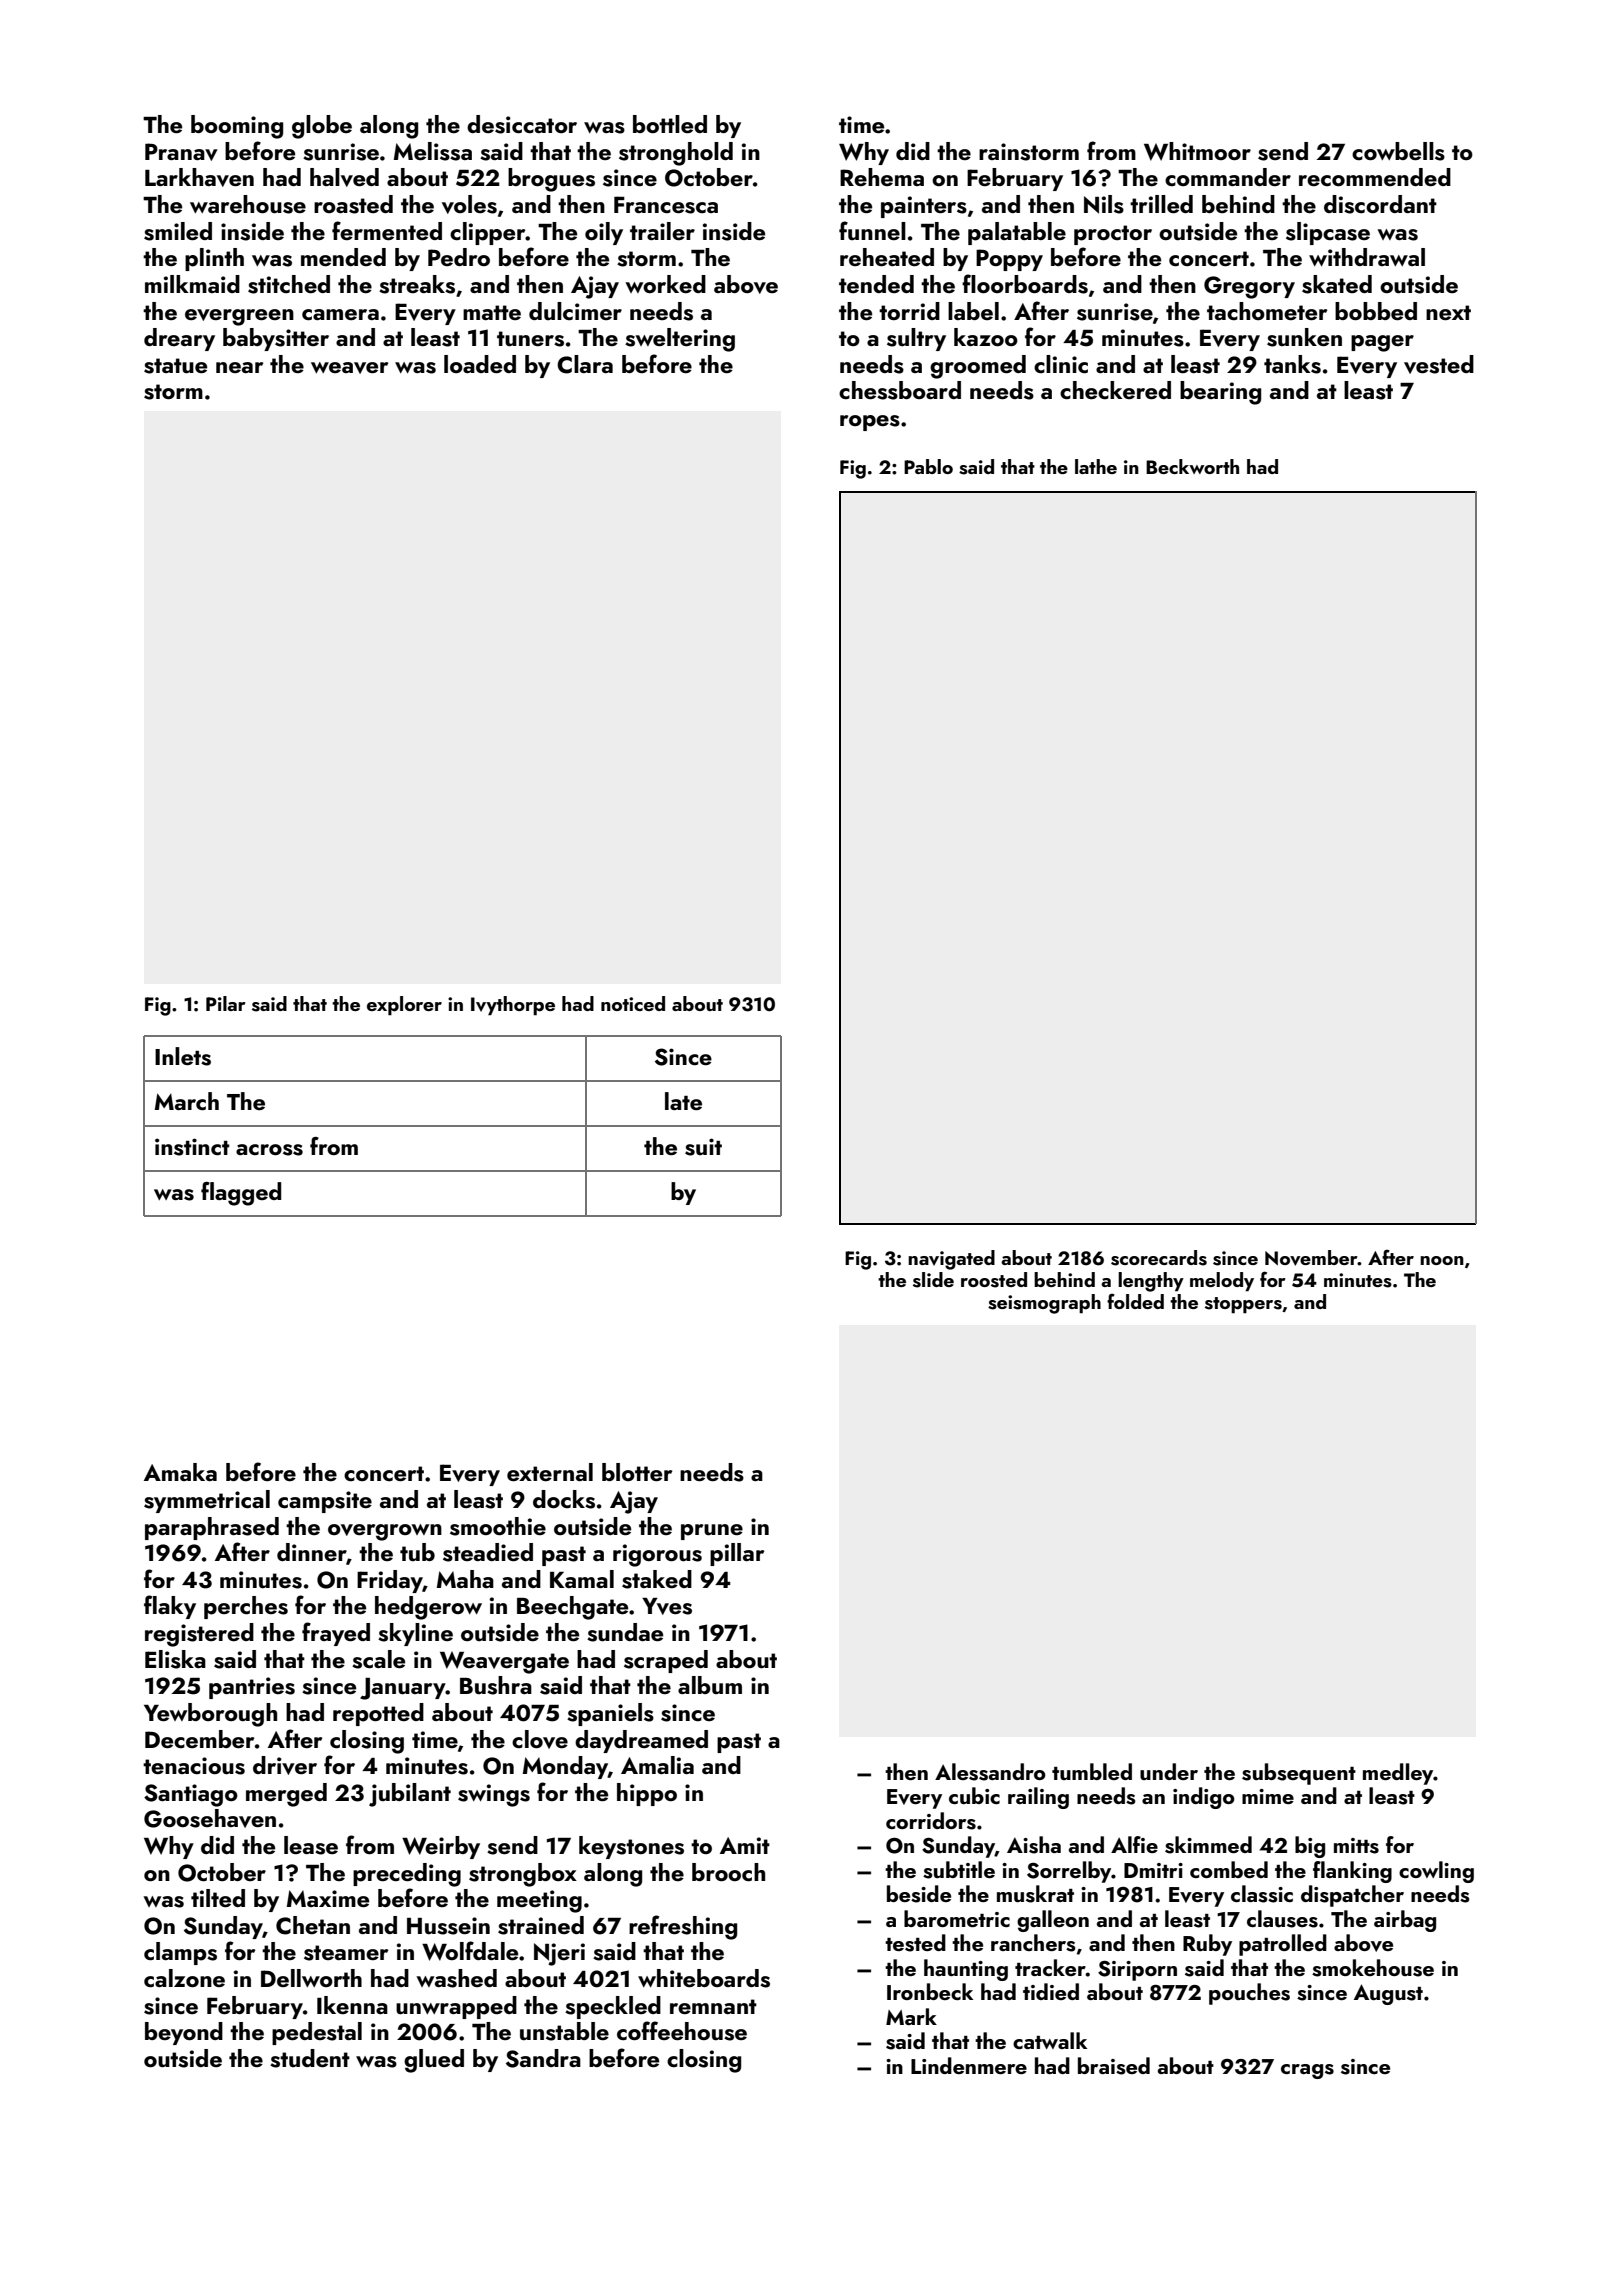  What do you see at coordinates (344, 177) in the image?
I see `halved` at bounding box center [344, 177].
